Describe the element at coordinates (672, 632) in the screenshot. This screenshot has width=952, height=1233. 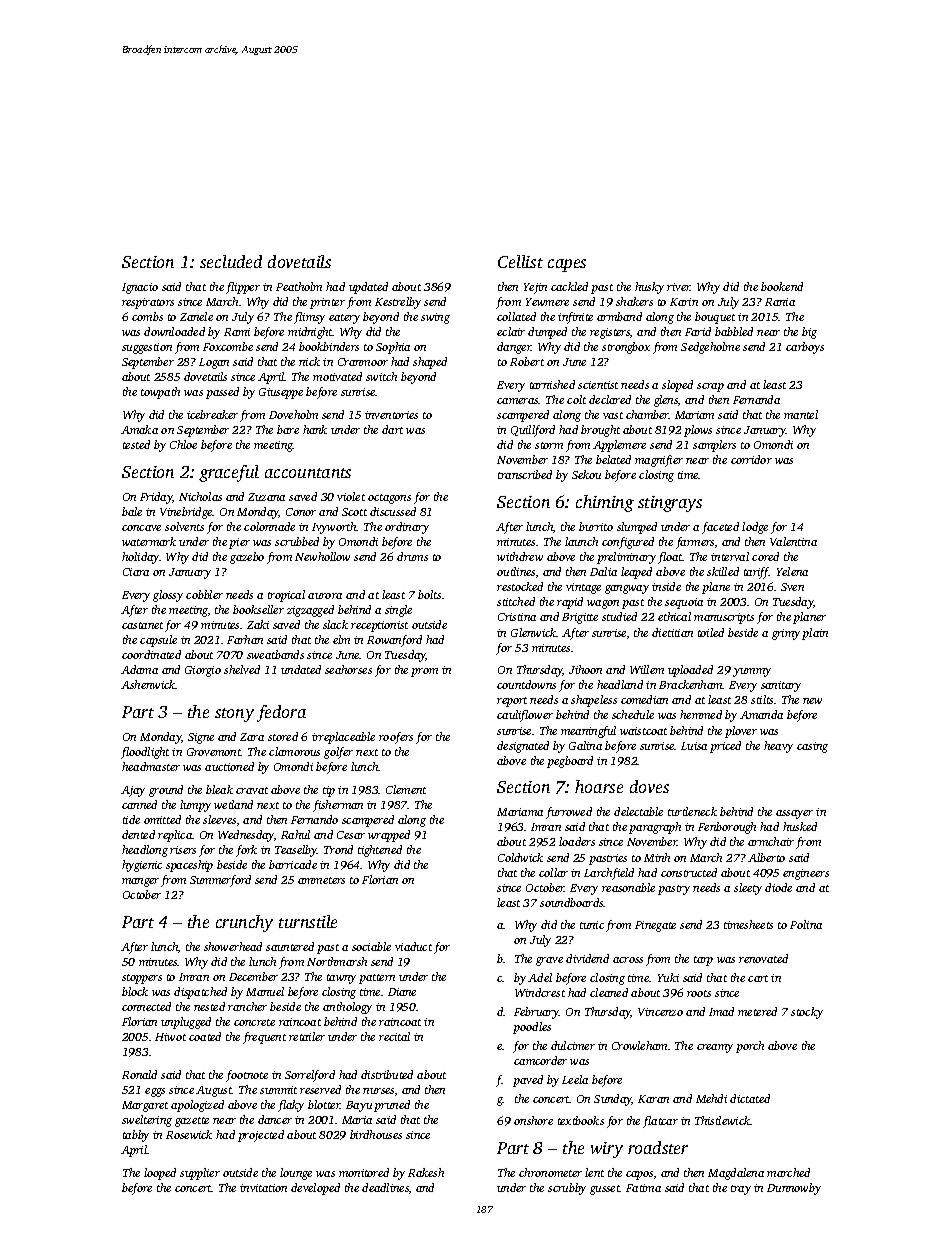
I see `dietitian` at that location.
